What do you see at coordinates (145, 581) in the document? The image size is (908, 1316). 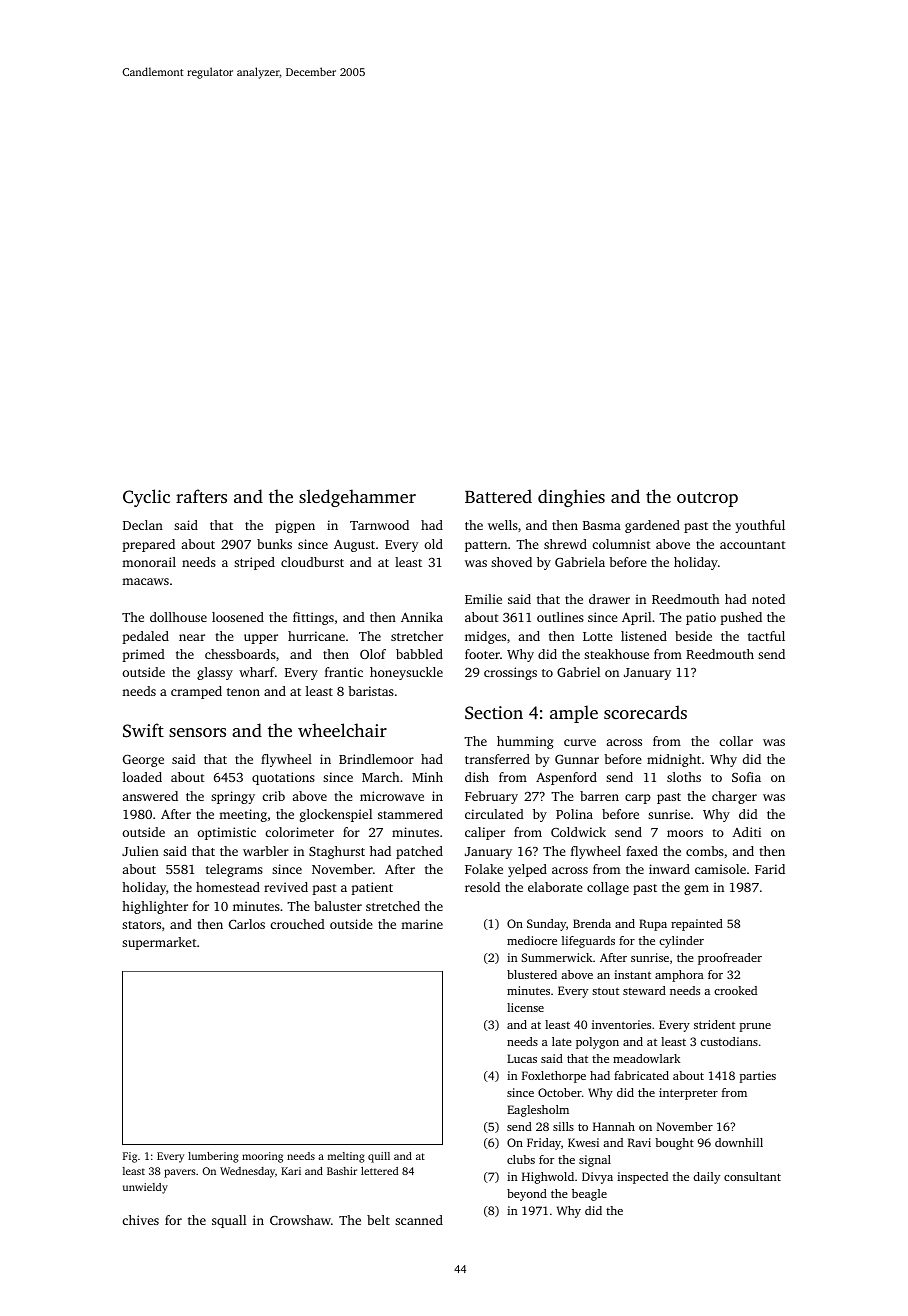 I see `macaws` at bounding box center [145, 581].
